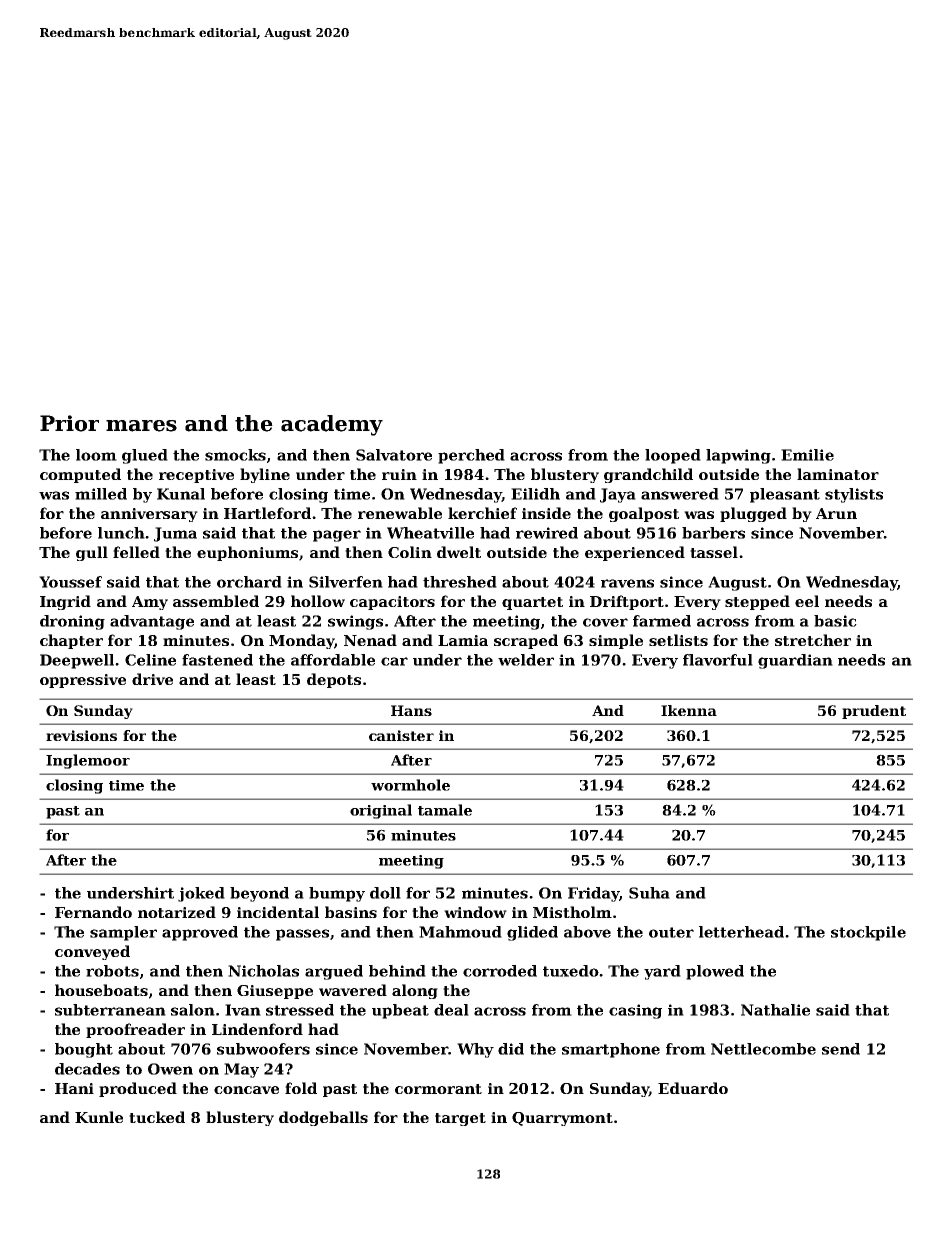 The height and width of the screenshot is (1233, 952). Describe the element at coordinates (841, 1049) in the screenshot. I see `send` at that location.
